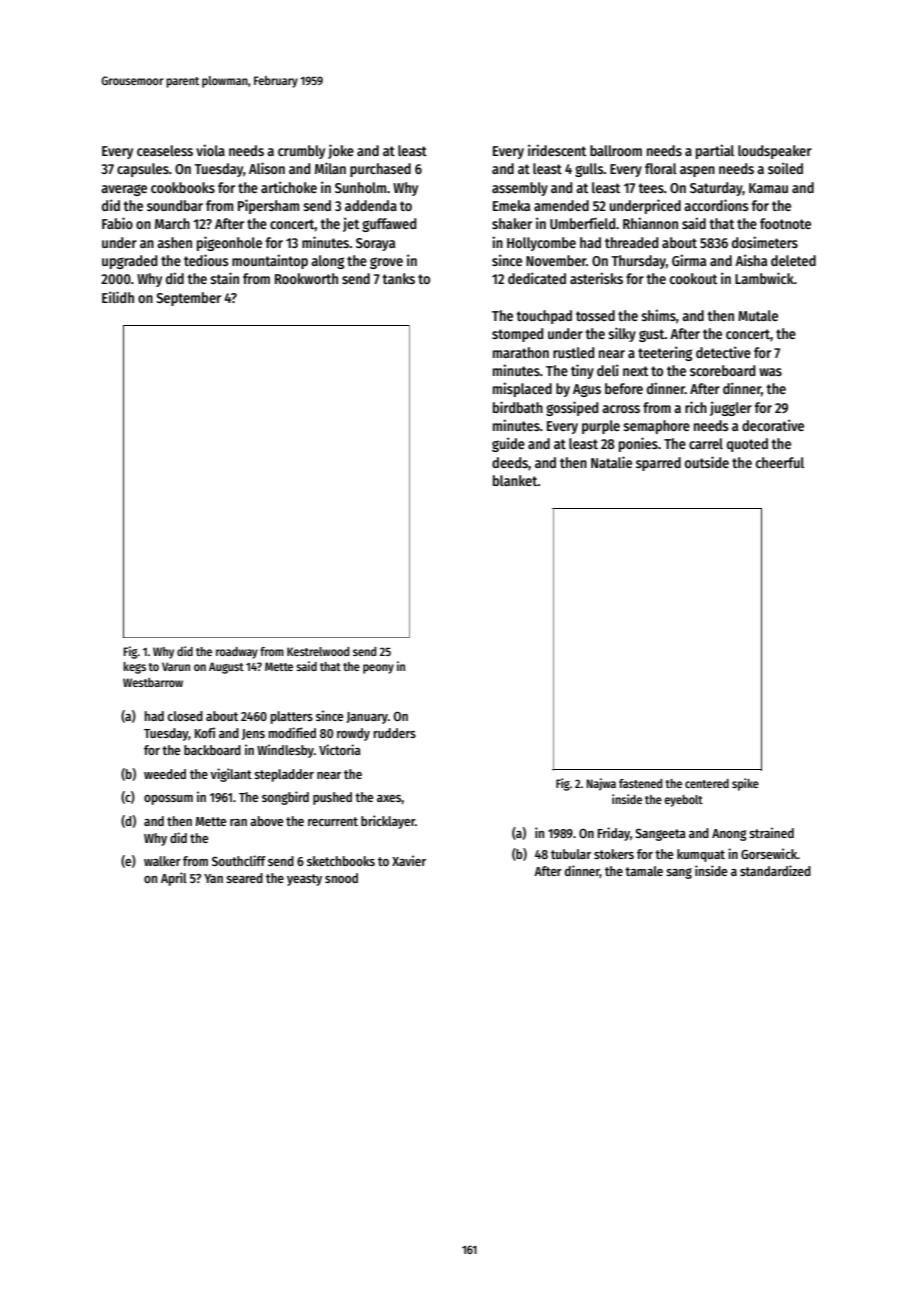 Image resolution: width=924 pixels, height=1311 pixels. I want to click on Rookworth, so click(306, 278).
